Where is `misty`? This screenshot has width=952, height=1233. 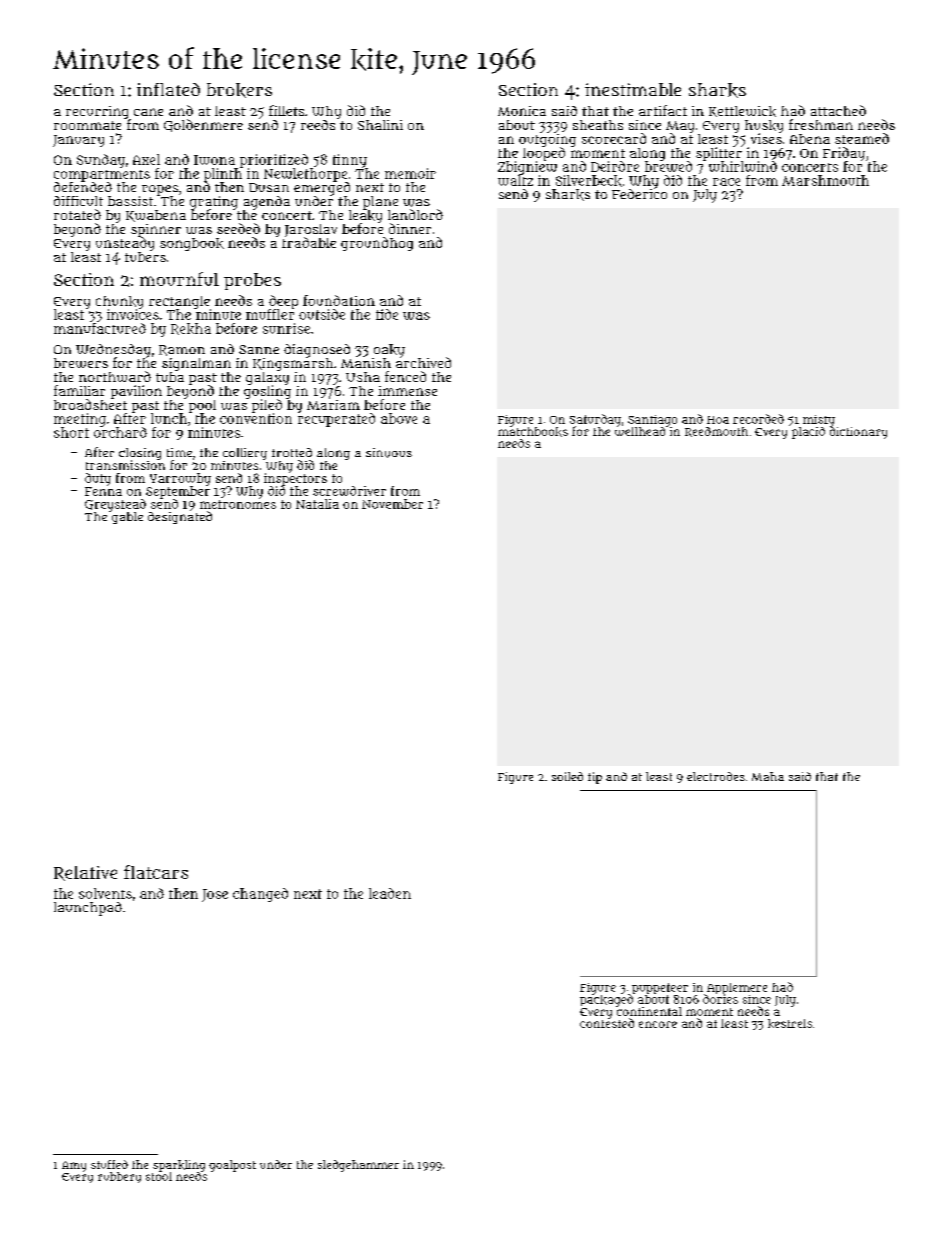 misty is located at coordinates (819, 420).
